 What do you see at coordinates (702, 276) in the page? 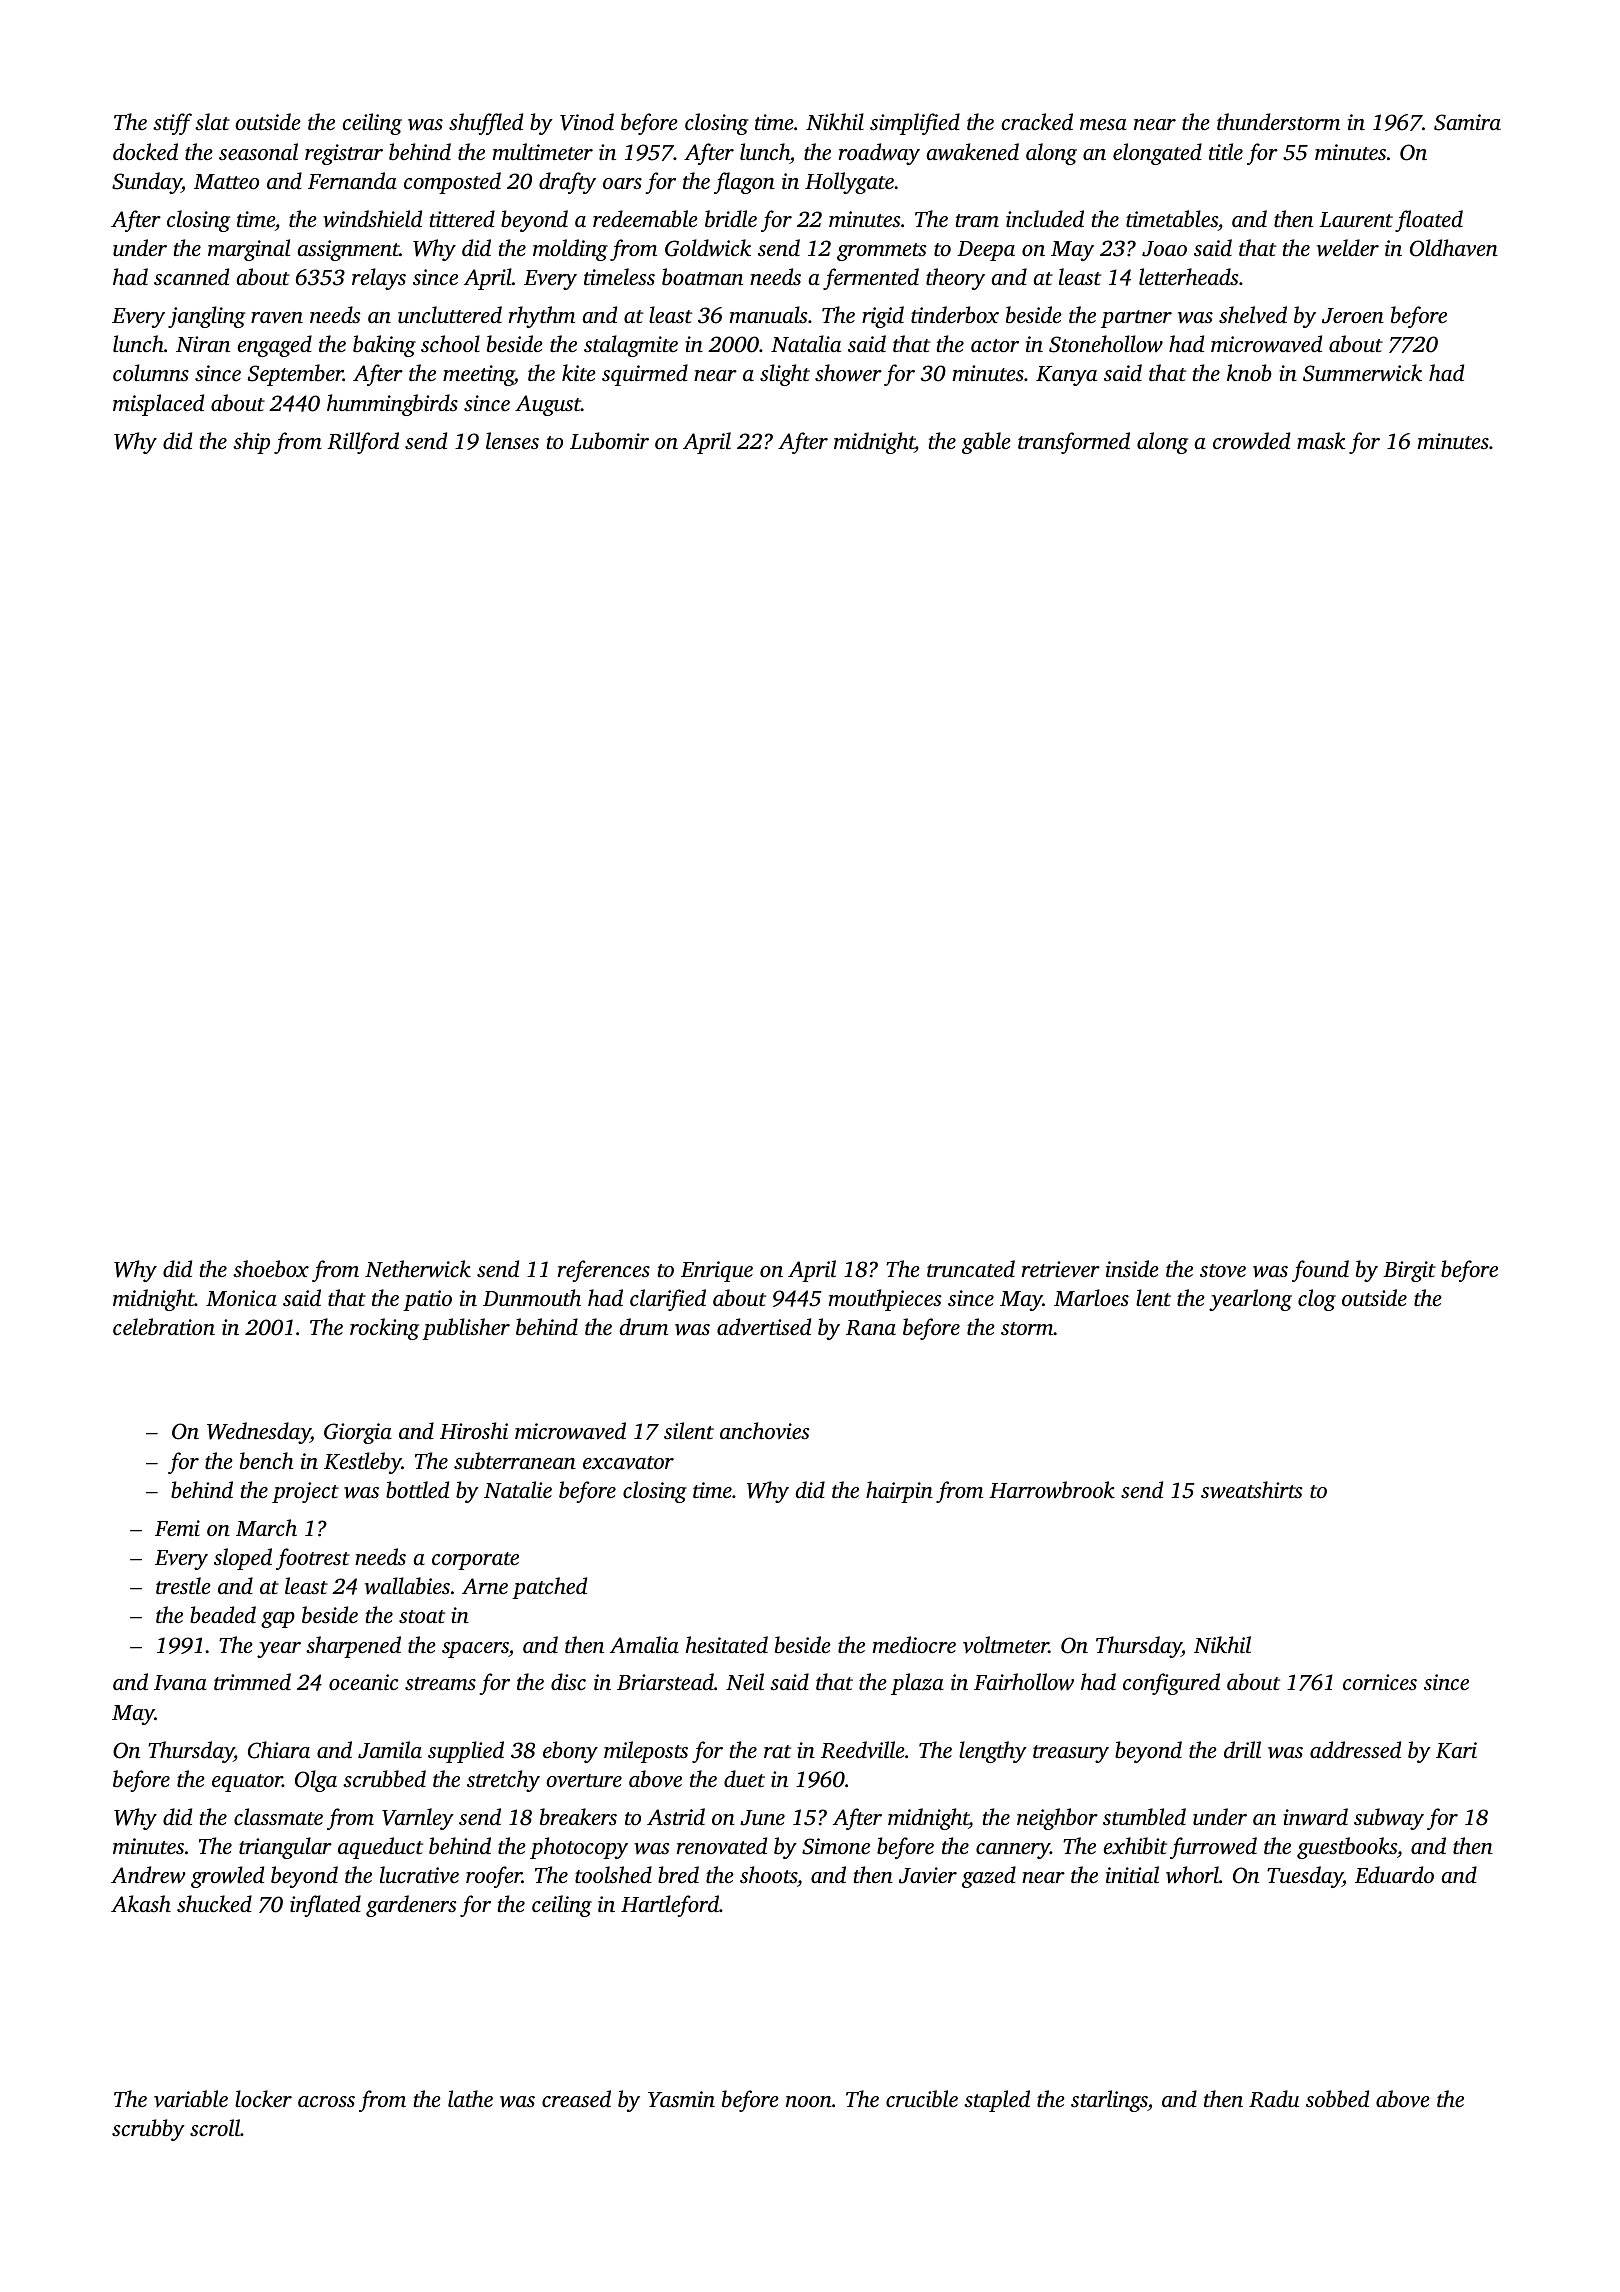
I see `boatman` at bounding box center [702, 276].
